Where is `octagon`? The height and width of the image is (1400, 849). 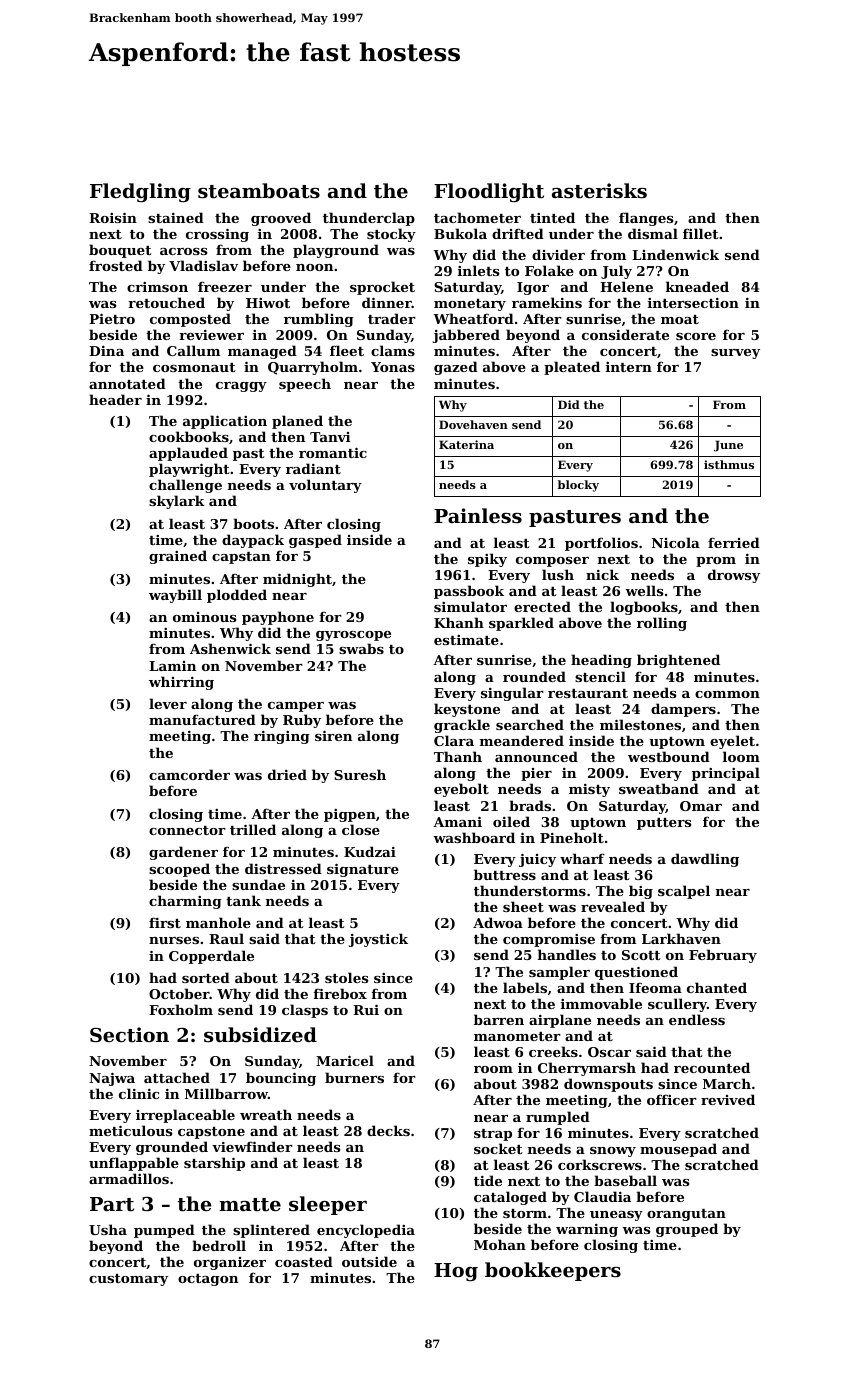 octagon is located at coordinates (208, 1280).
